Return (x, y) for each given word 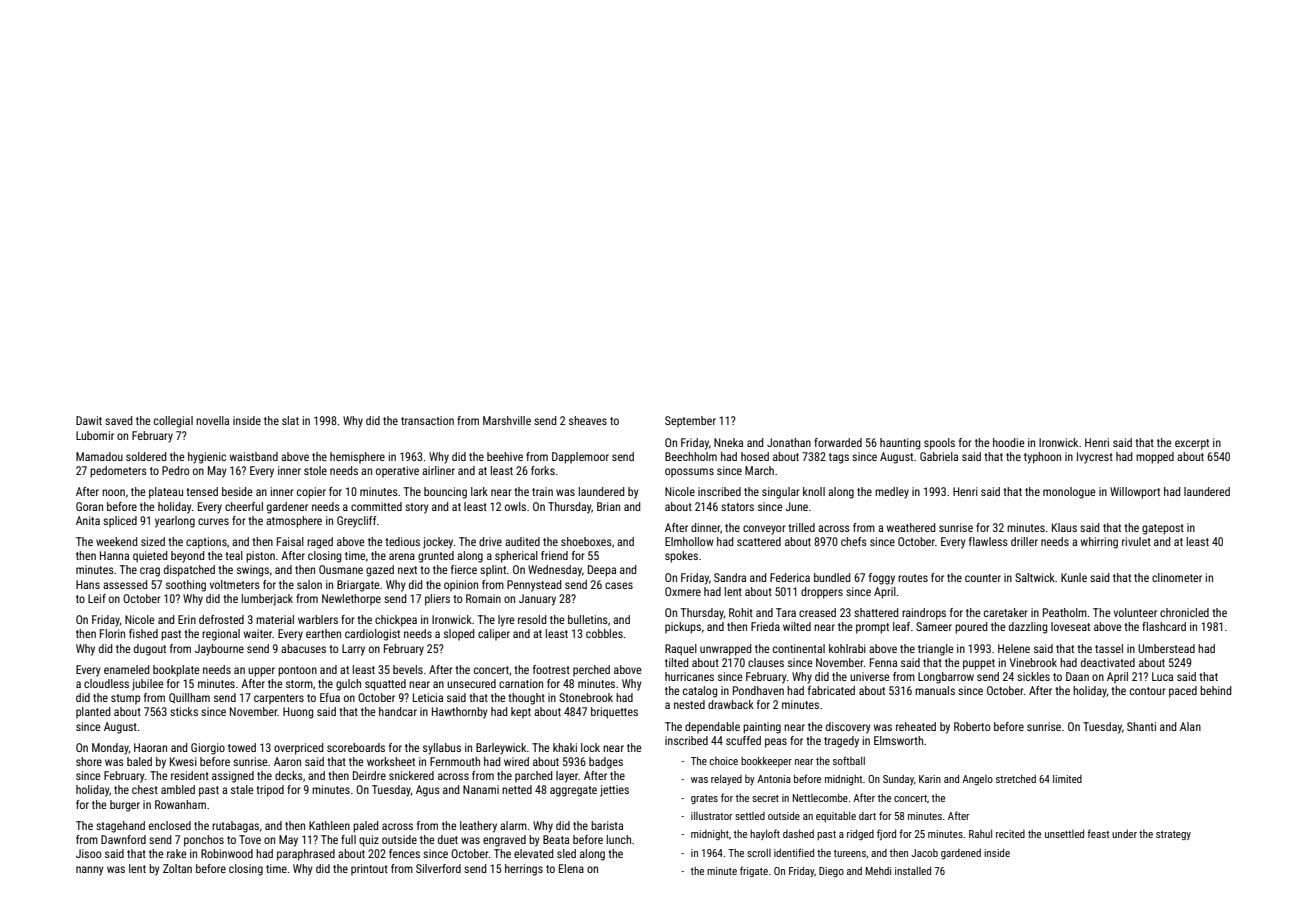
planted (93, 713)
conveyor (764, 530)
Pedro (175, 470)
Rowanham (180, 804)
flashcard (1164, 626)
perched (591, 671)
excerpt (1192, 444)
